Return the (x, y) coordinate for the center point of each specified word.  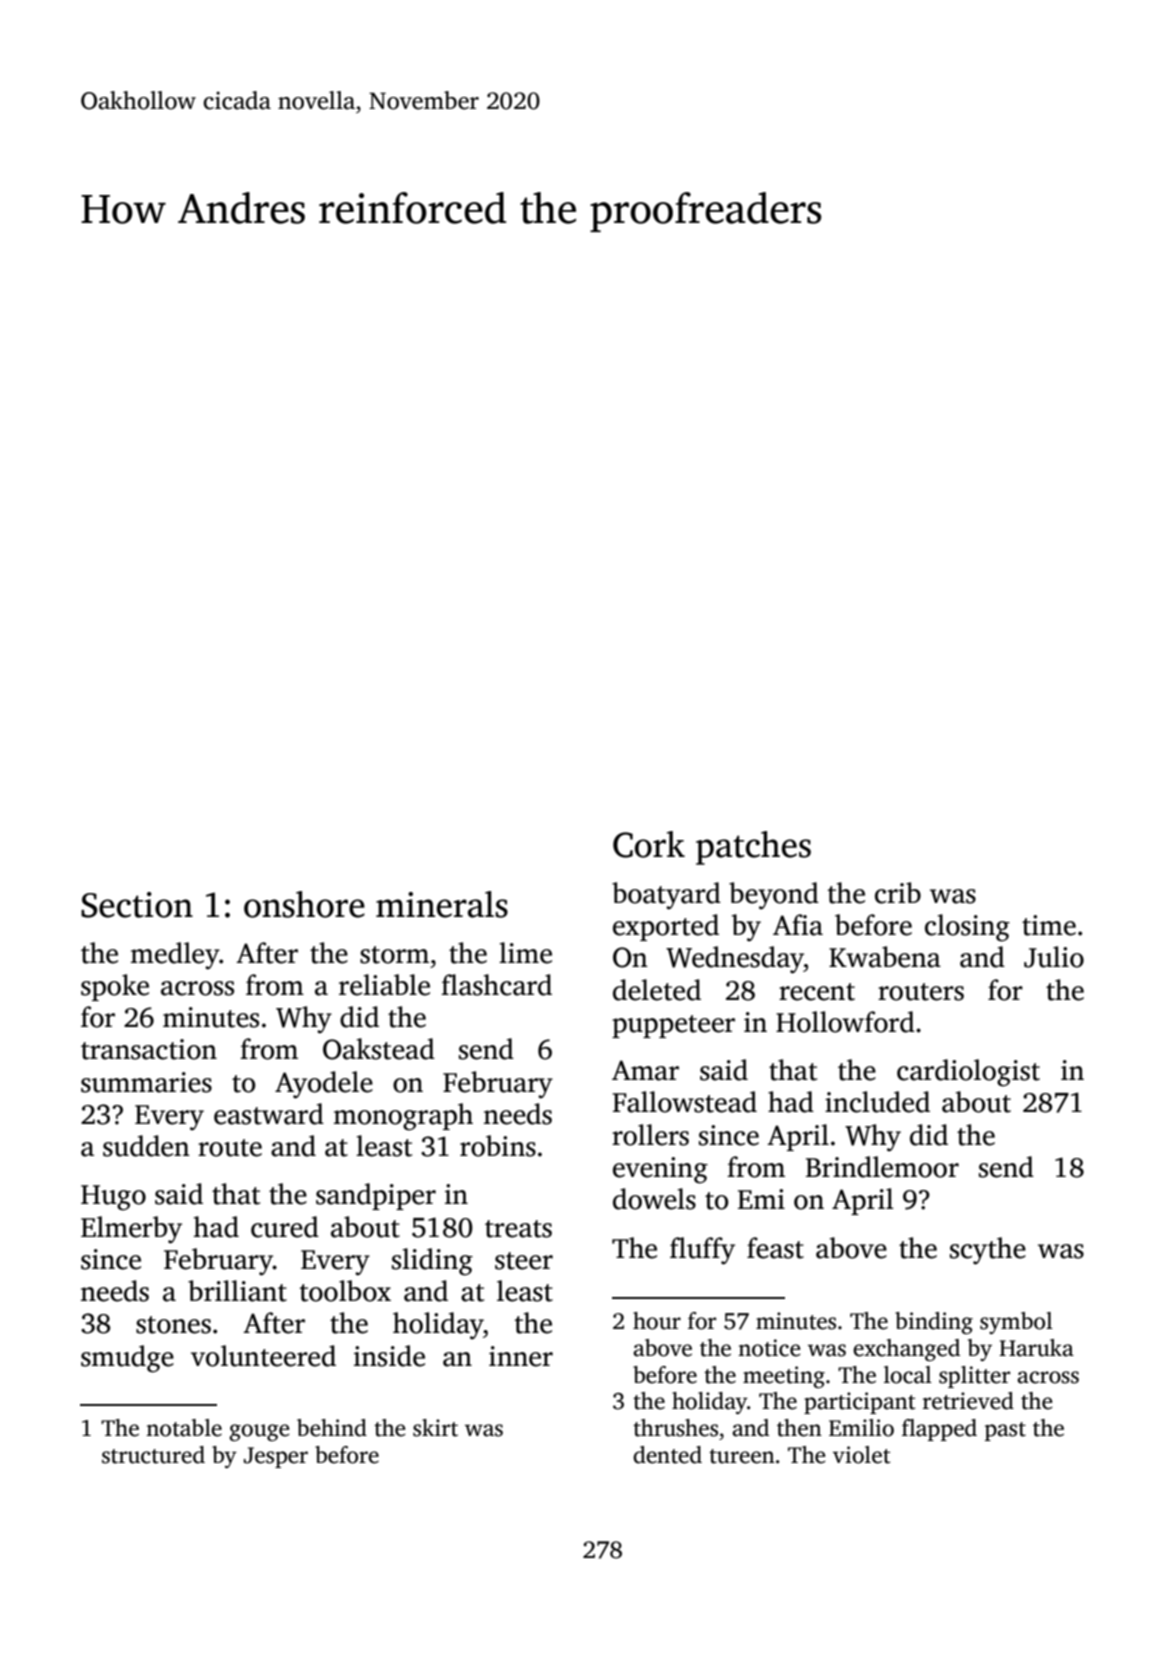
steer (524, 1261)
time (1049, 925)
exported (666, 927)
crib (898, 893)
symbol (1016, 1323)
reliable (384, 985)
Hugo (113, 1198)
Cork (649, 844)
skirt (435, 1428)
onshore (304, 904)
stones (173, 1325)
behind (332, 1428)
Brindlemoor (882, 1167)
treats (518, 1229)
